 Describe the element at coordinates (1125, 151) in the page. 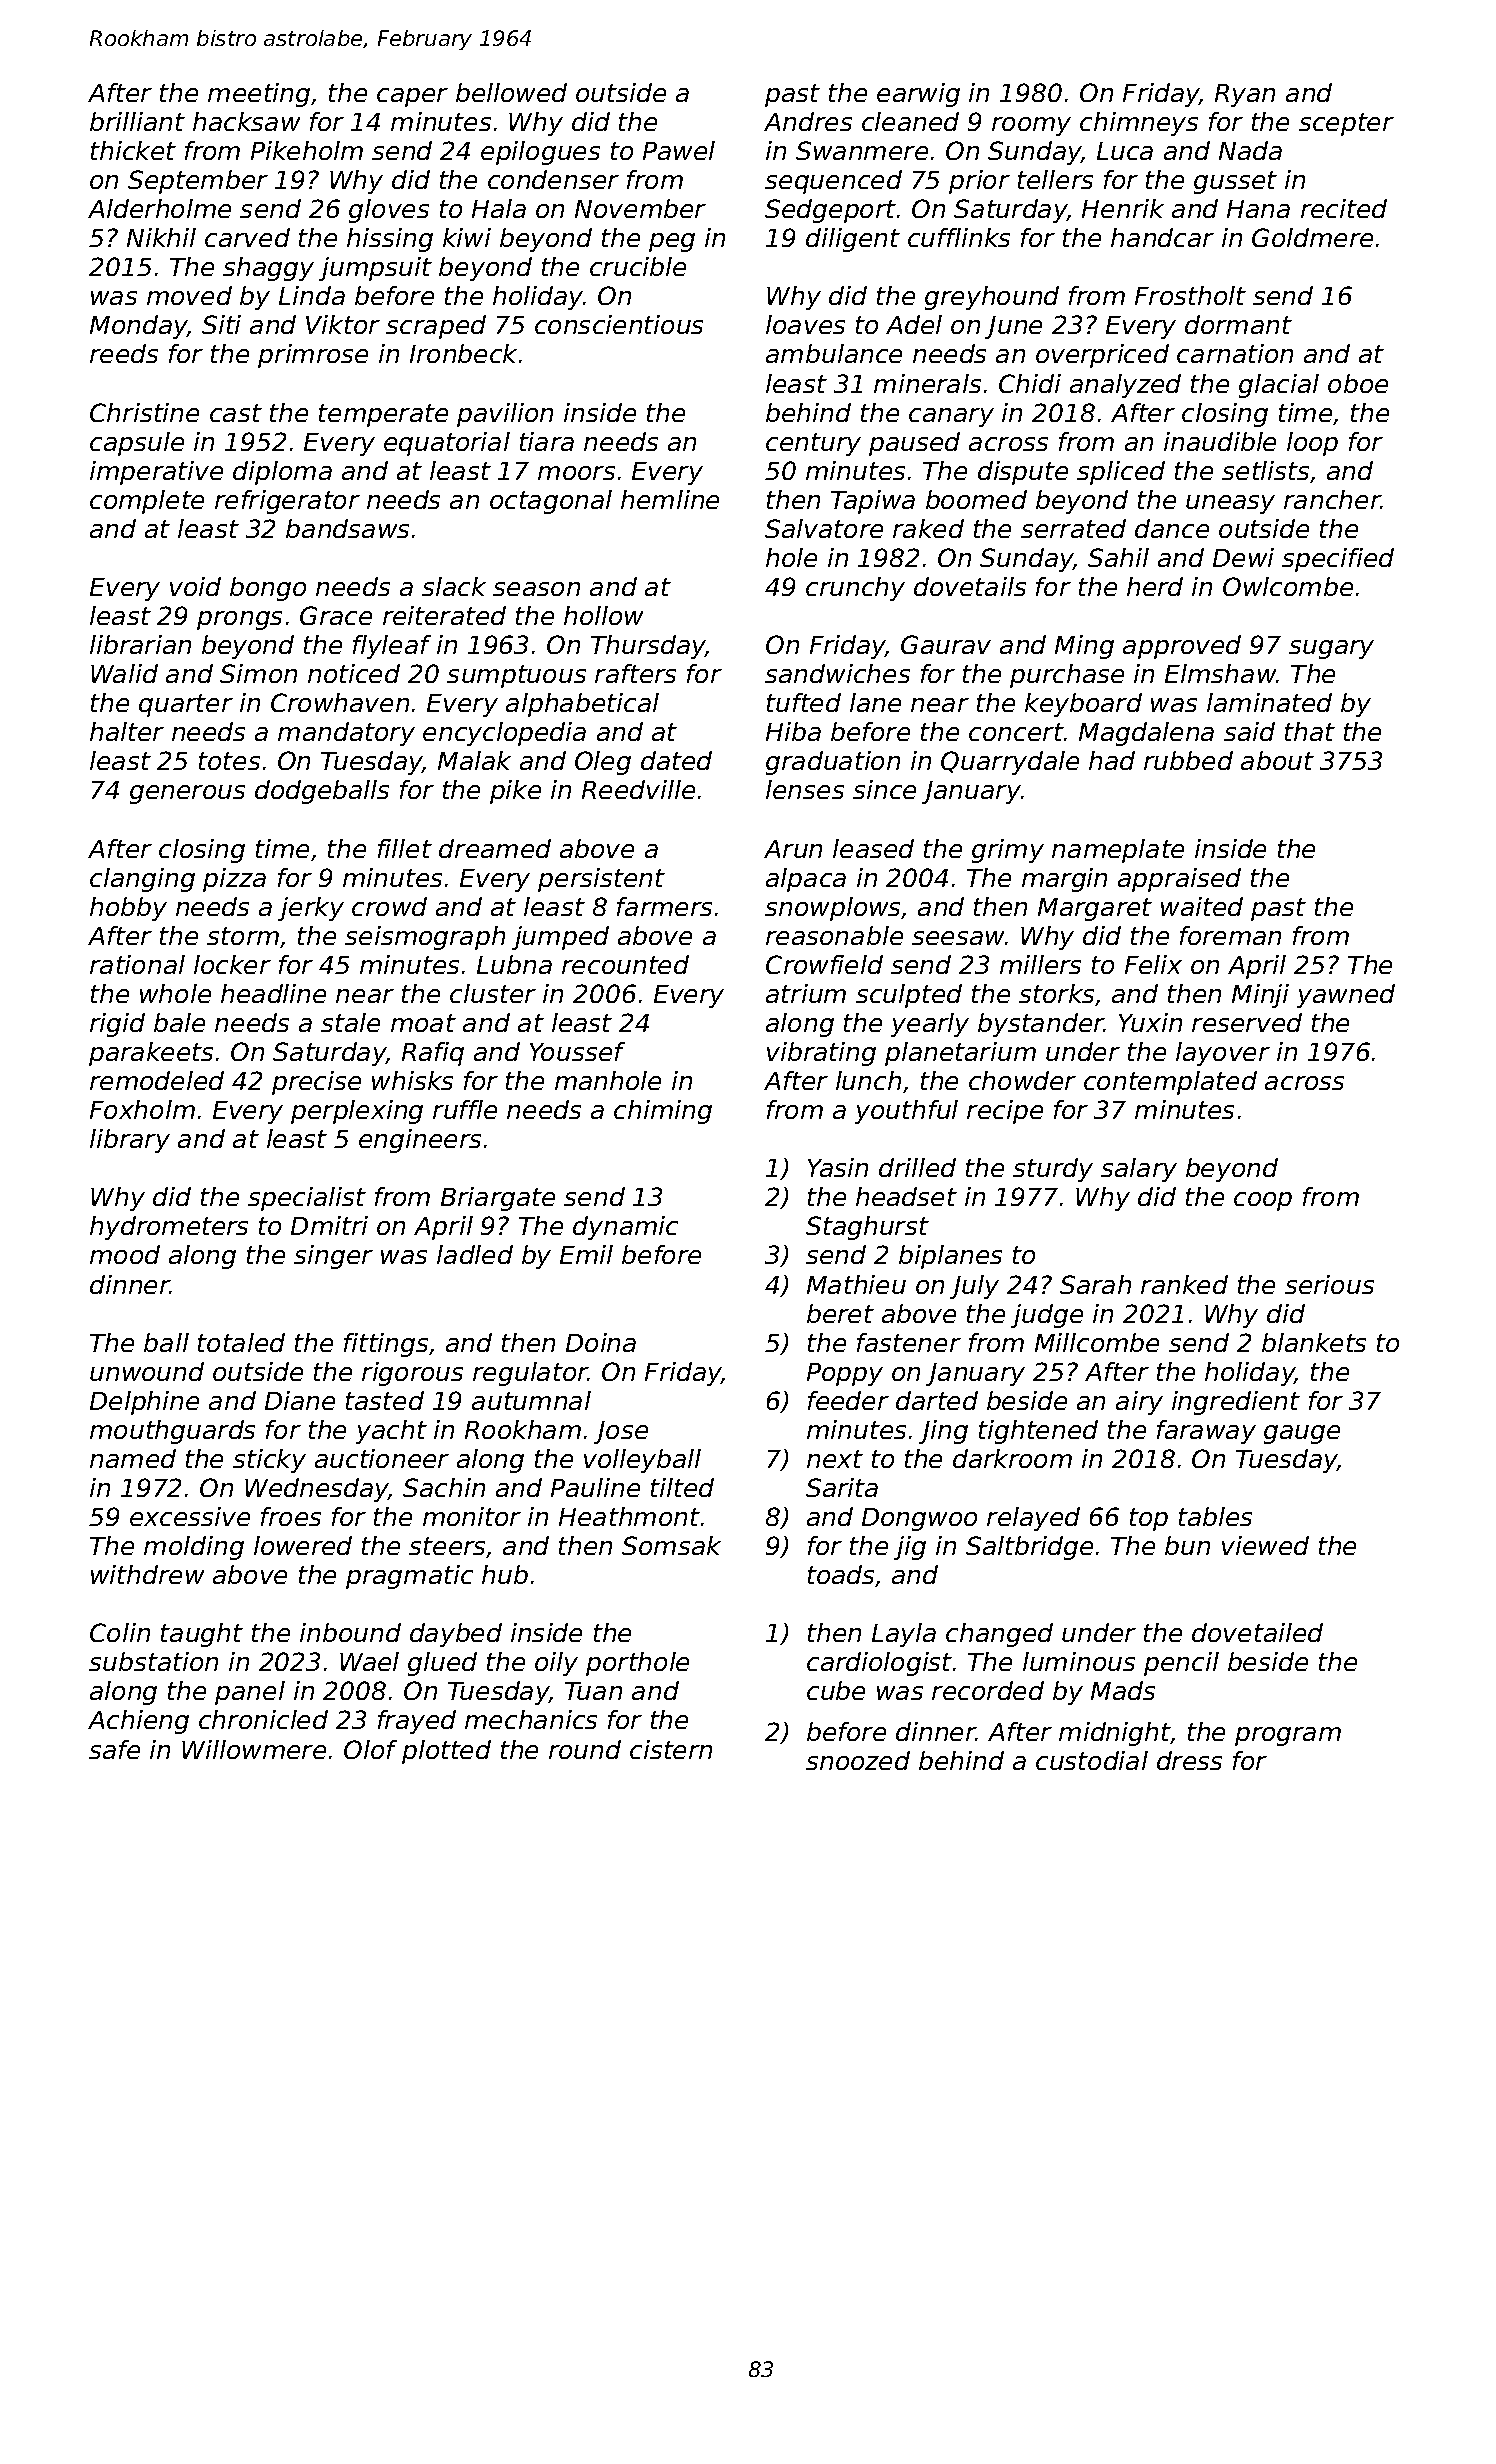

I see `Luca` at that location.
